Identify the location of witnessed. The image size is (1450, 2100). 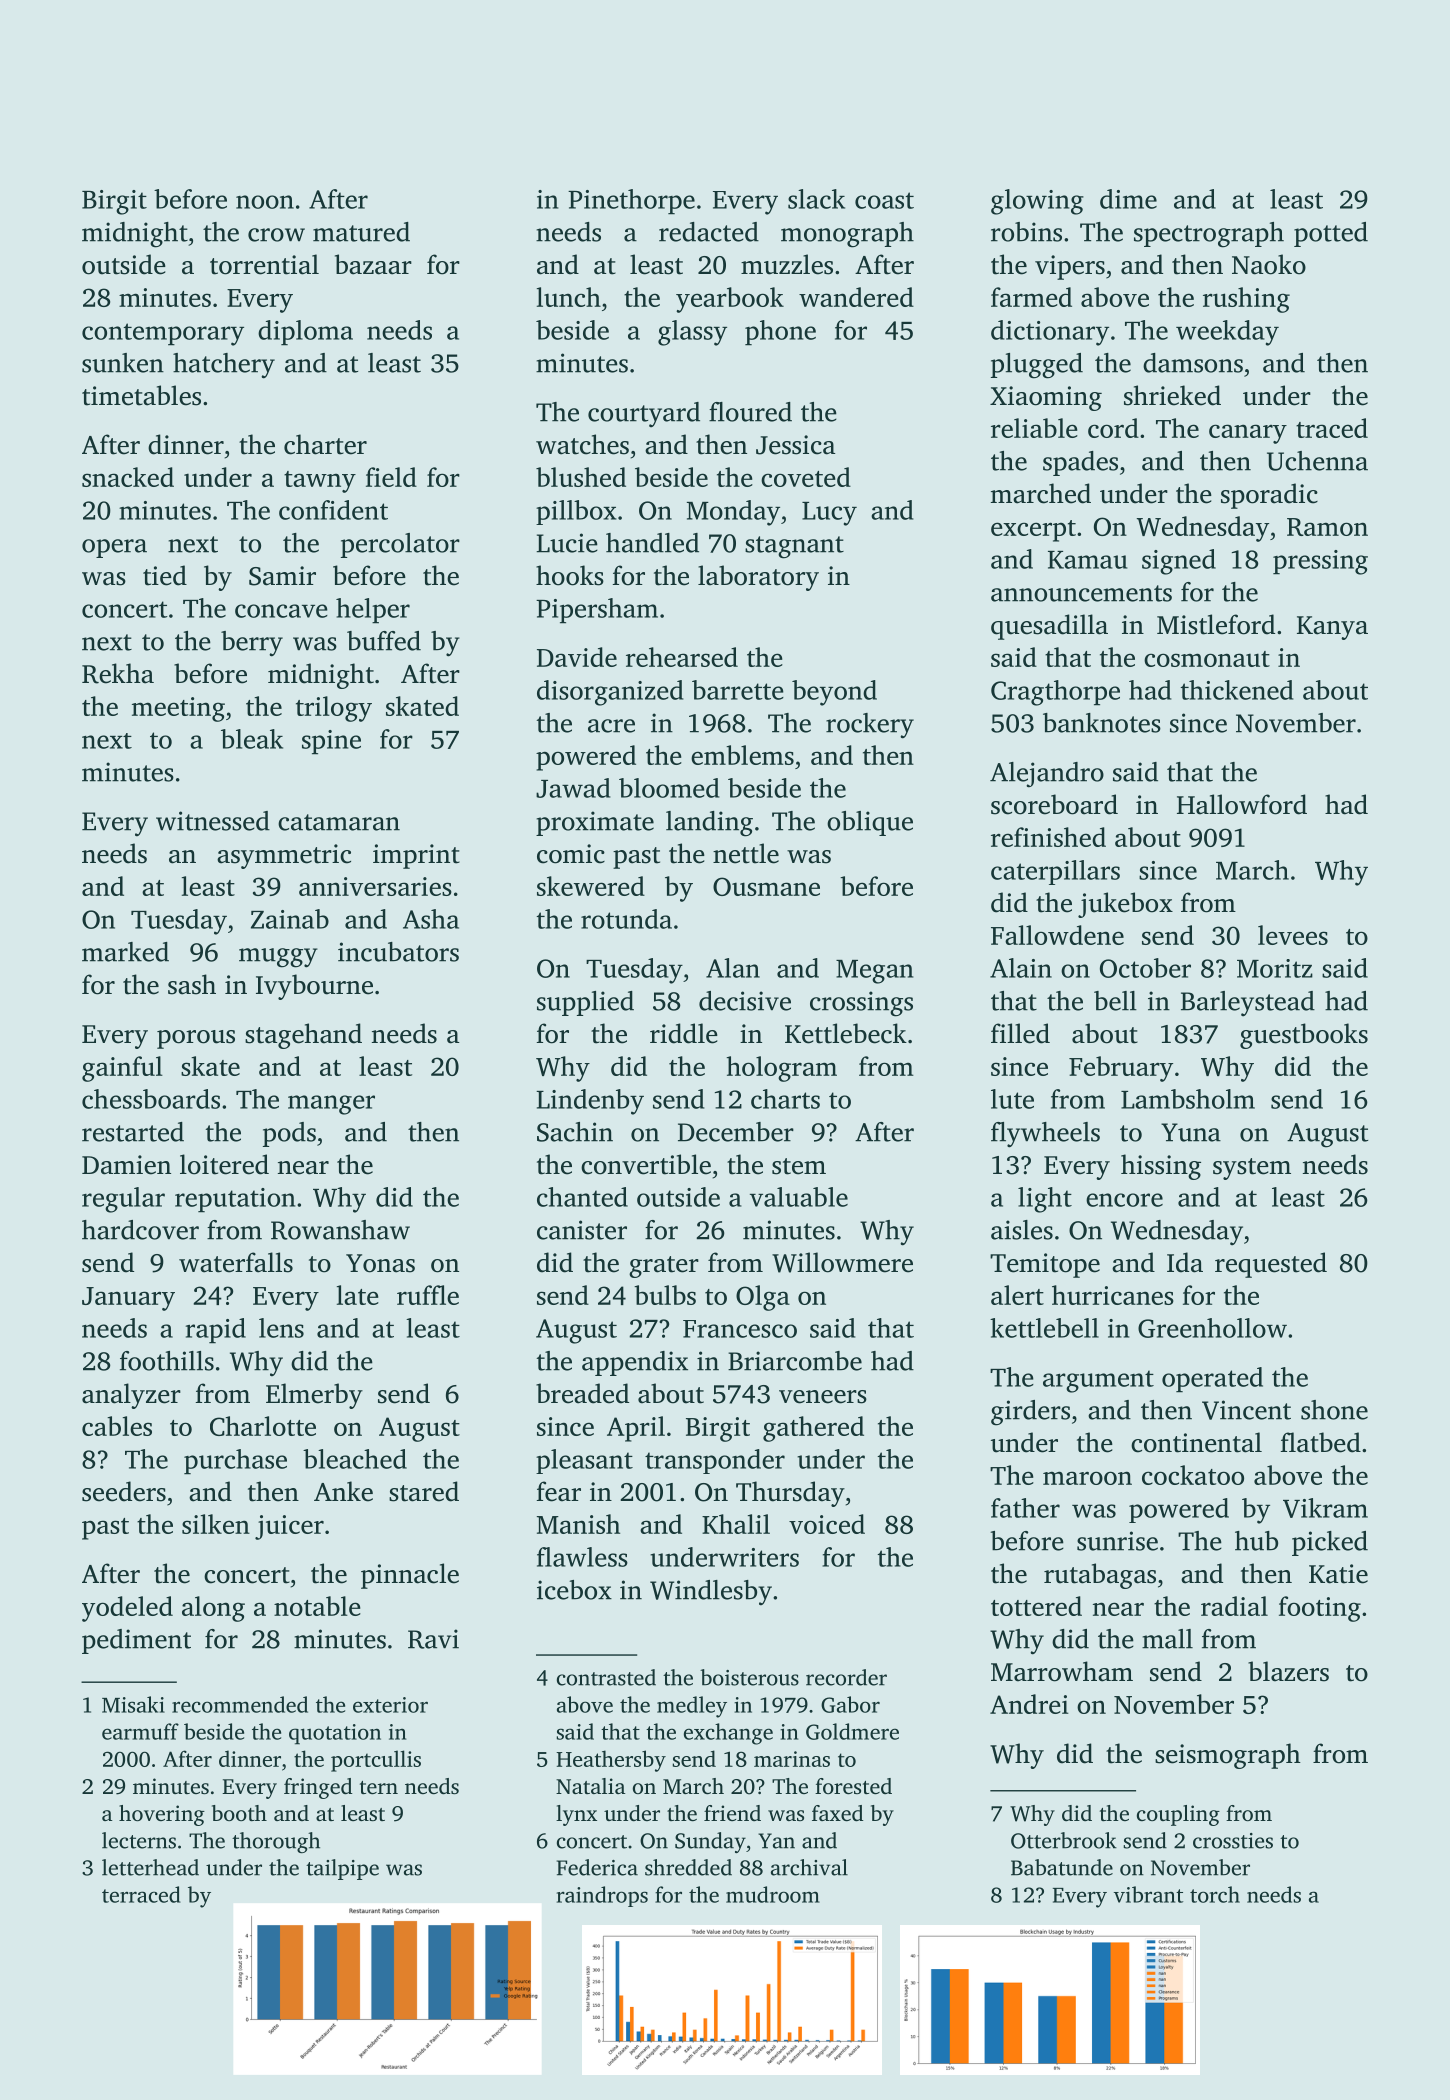
(213, 821).
